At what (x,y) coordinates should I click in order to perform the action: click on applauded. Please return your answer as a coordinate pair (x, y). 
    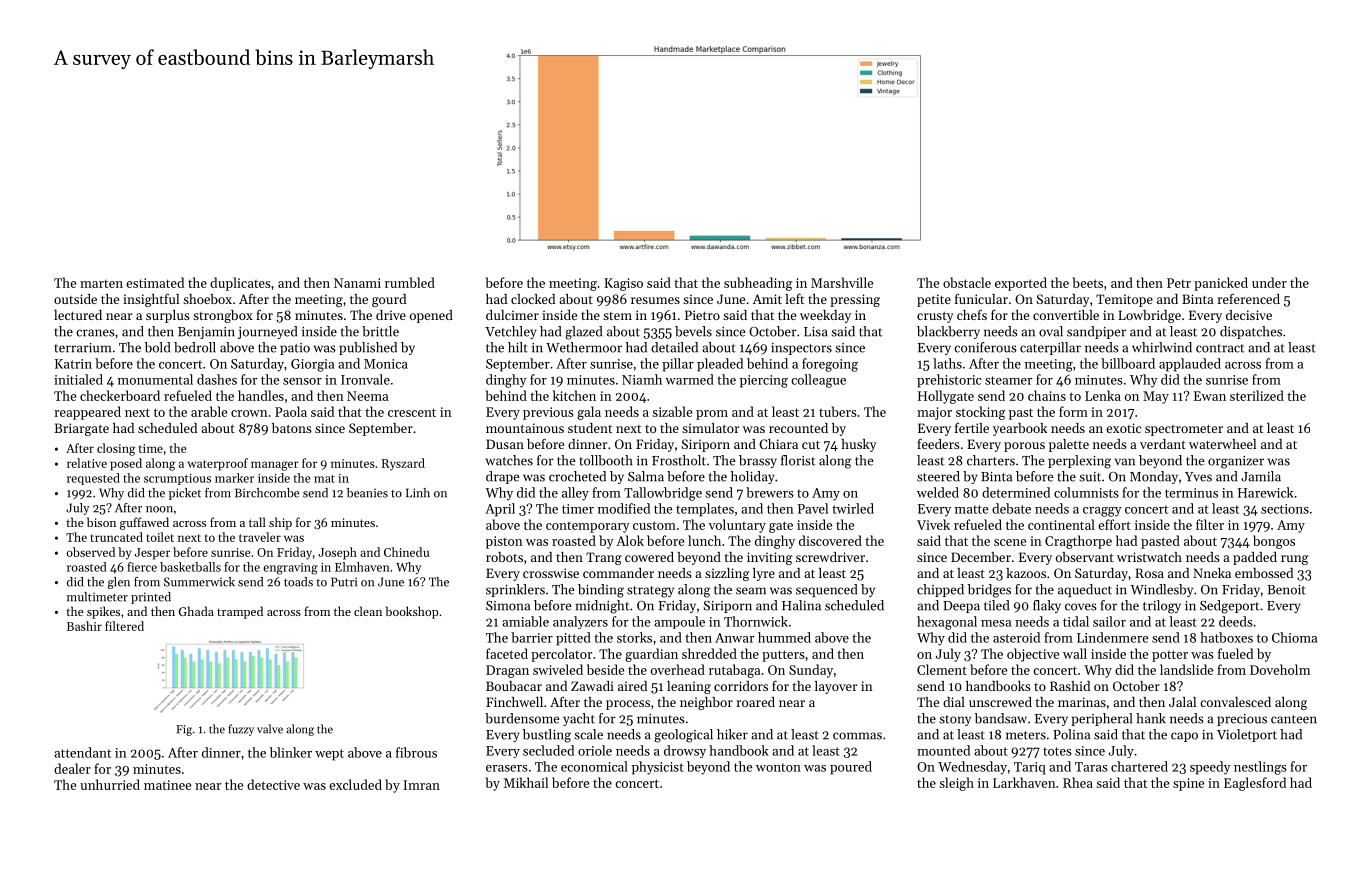
    Looking at the image, I should click on (1190, 365).
